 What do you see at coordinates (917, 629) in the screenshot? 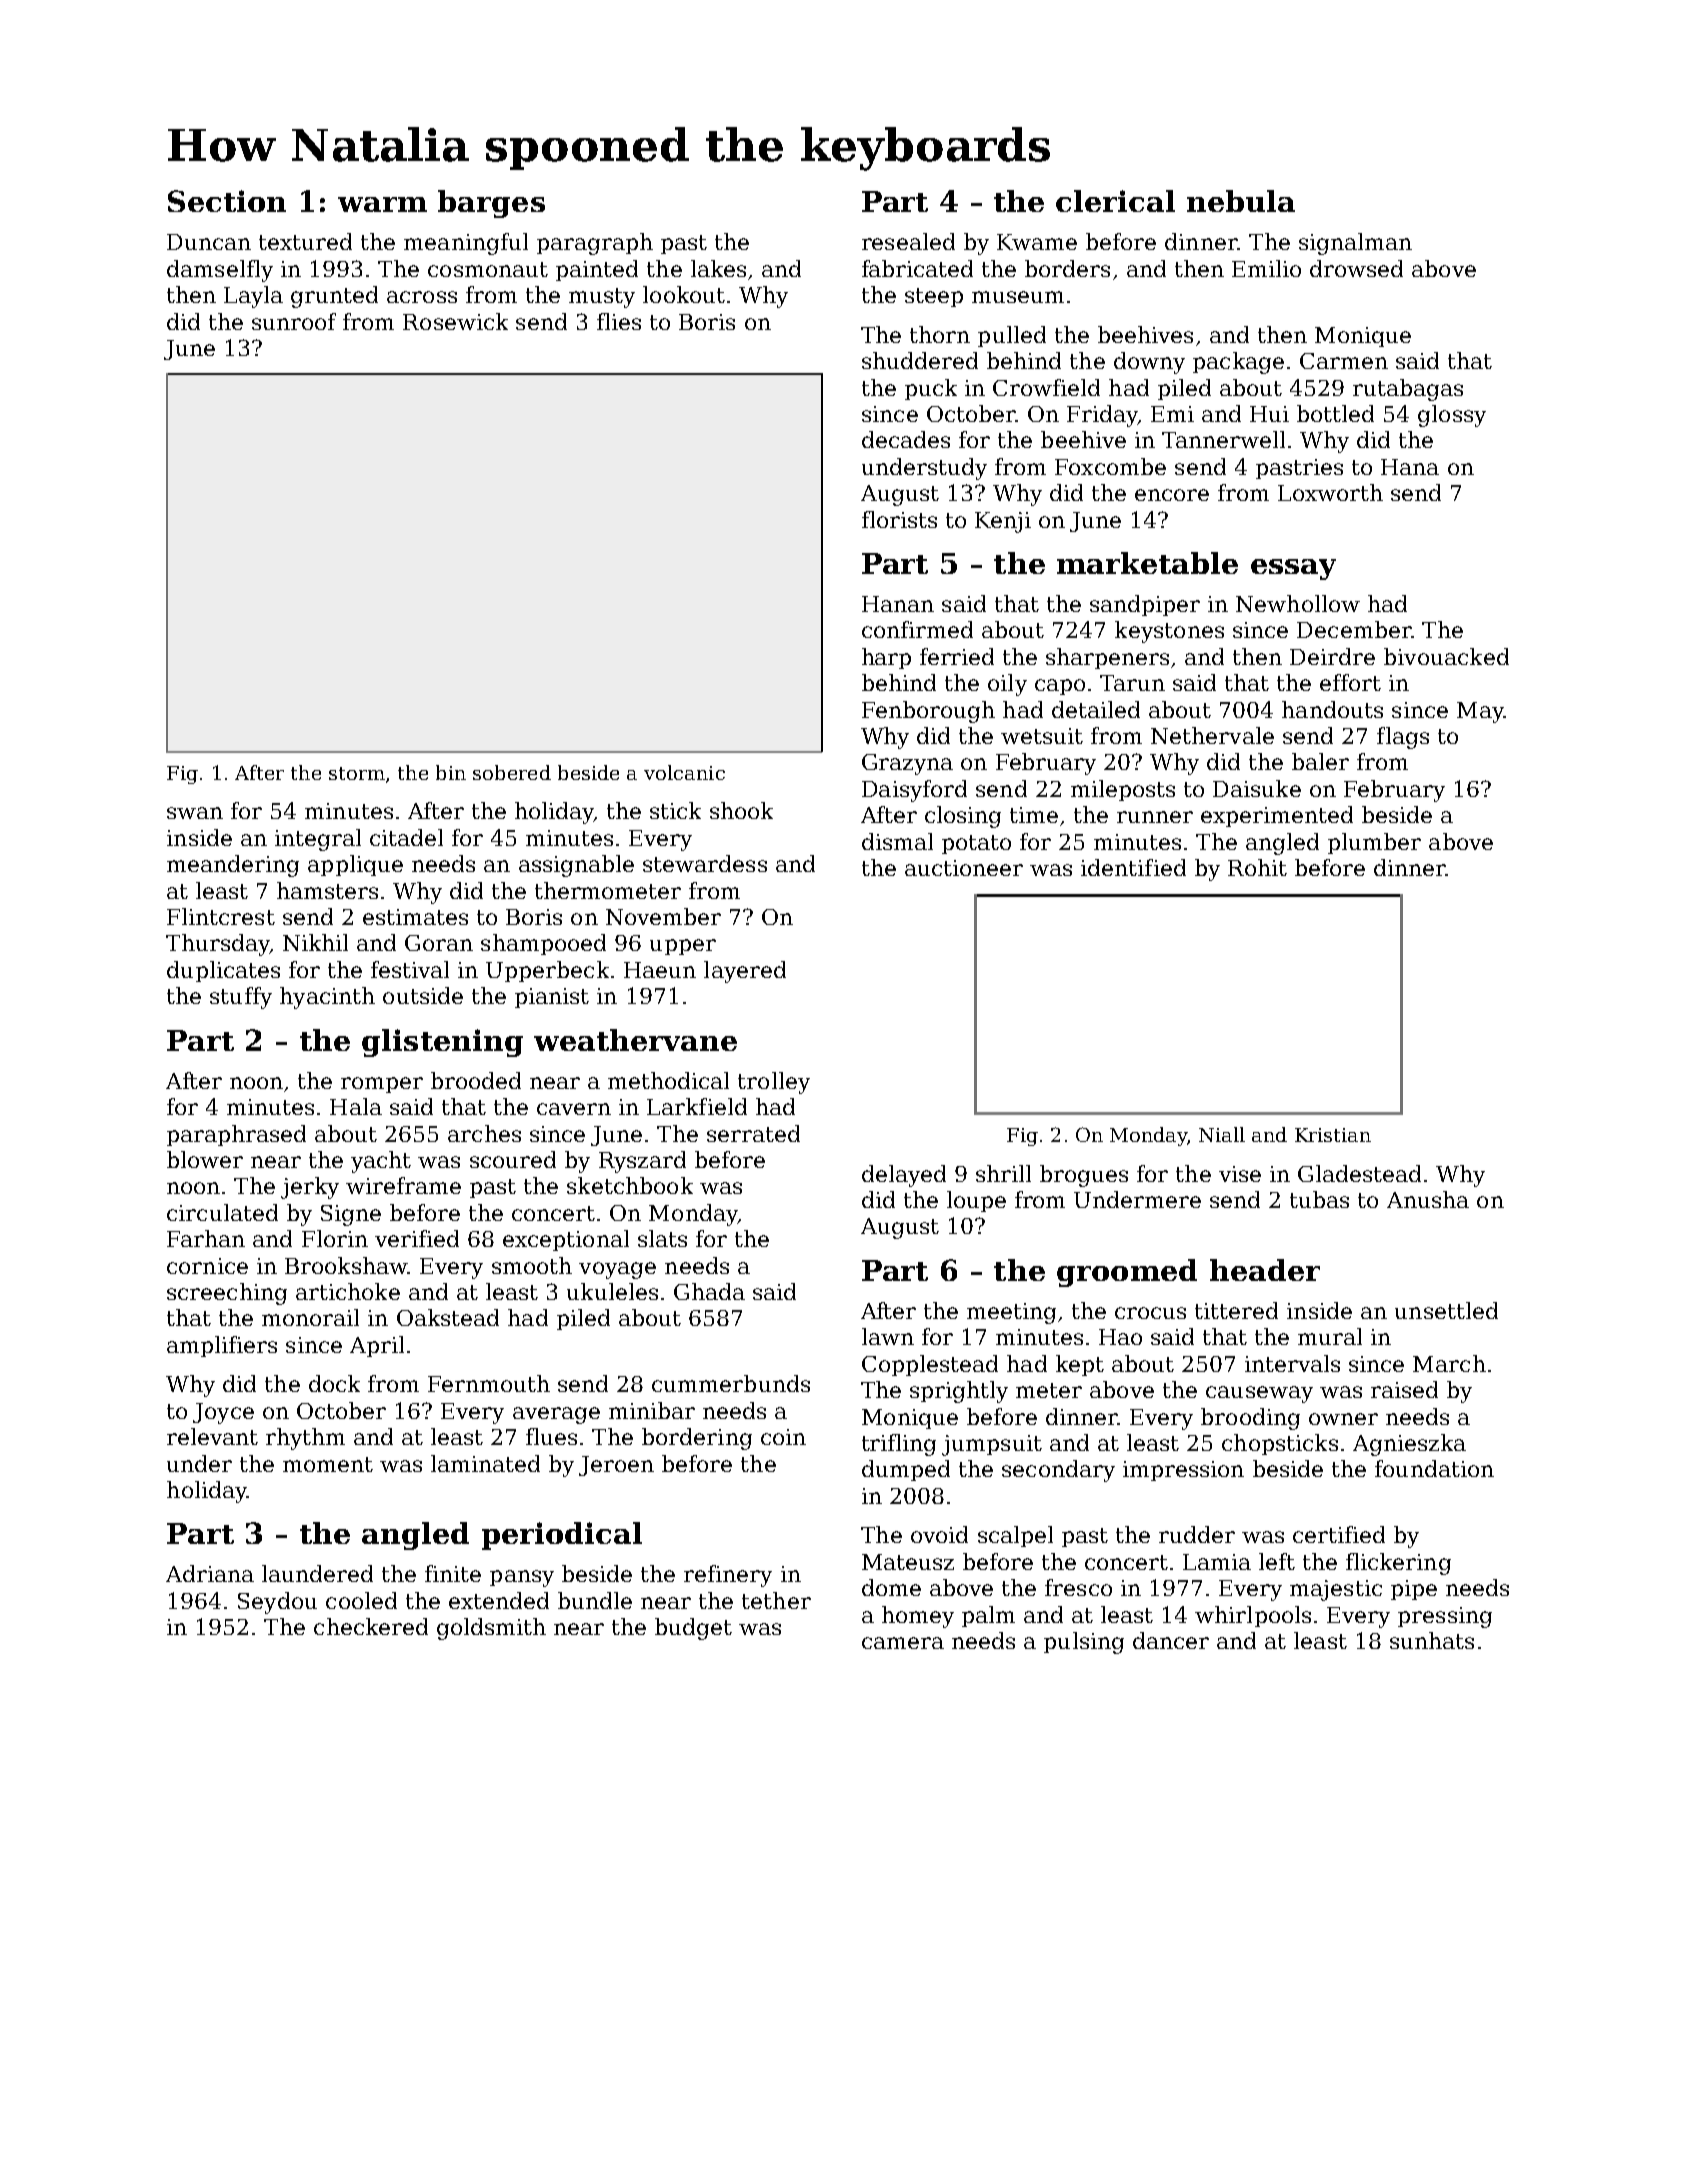
I see `confirmed` at bounding box center [917, 629].
